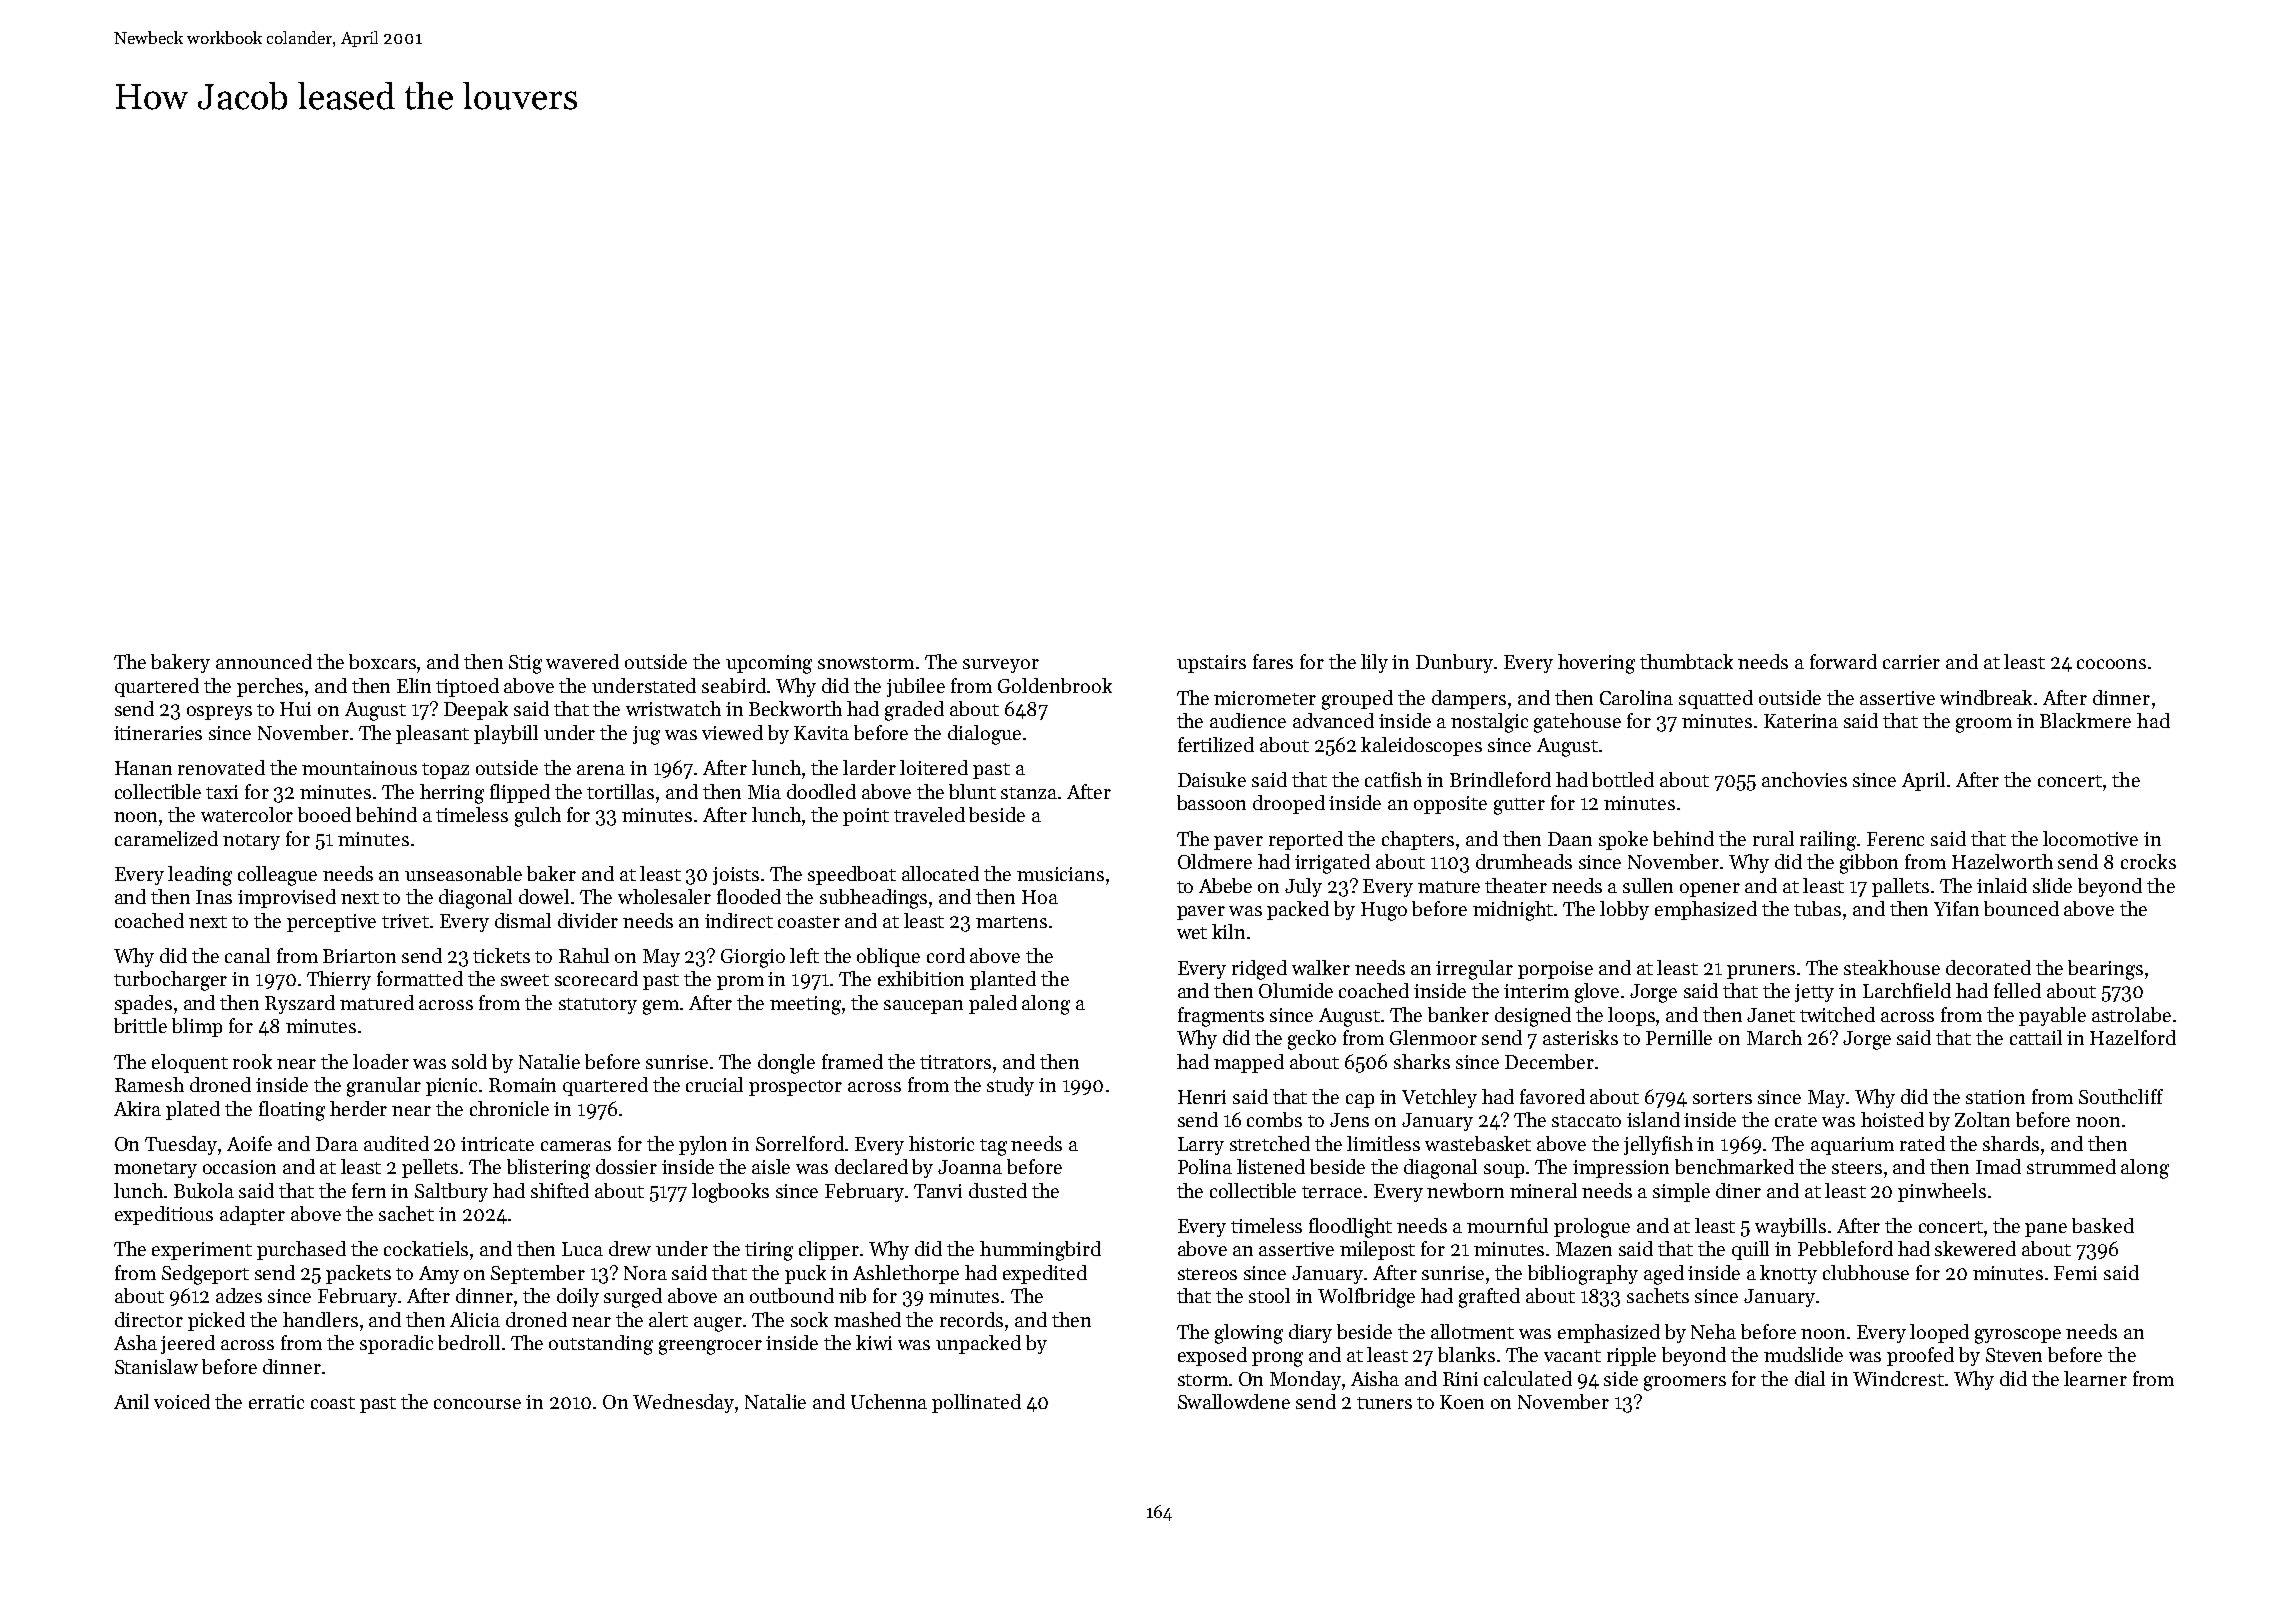 The image size is (2292, 1620). What do you see at coordinates (548, 1169) in the image?
I see `blistering` at bounding box center [548, 1169].
